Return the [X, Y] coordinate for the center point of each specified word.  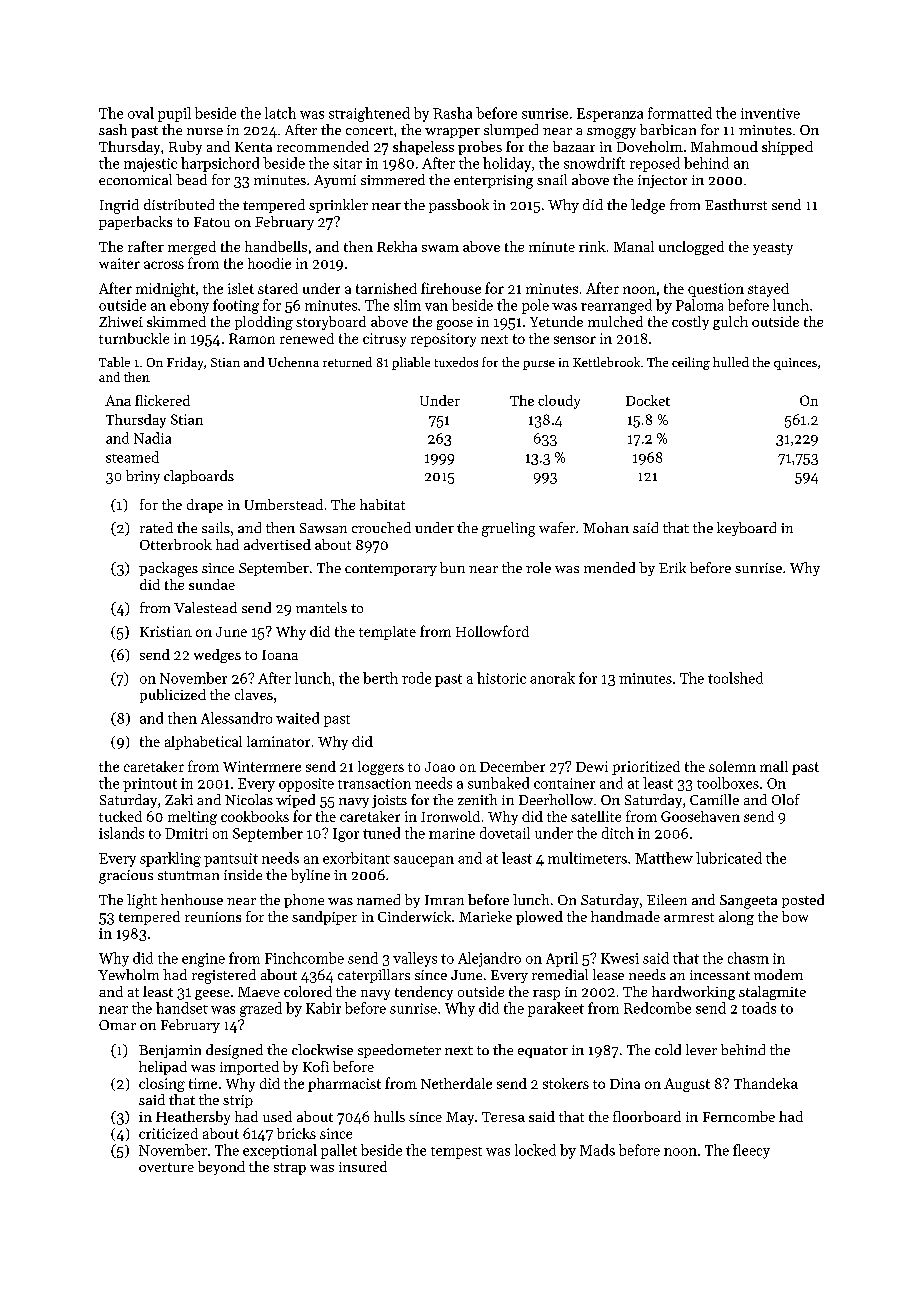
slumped [511, 131]
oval [141, 113]
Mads [597, 1150]
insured [363, 1166]
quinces [795, 364]
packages [168, 569]
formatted [680, 113]
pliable [411, 363]
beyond [221, 1168]
